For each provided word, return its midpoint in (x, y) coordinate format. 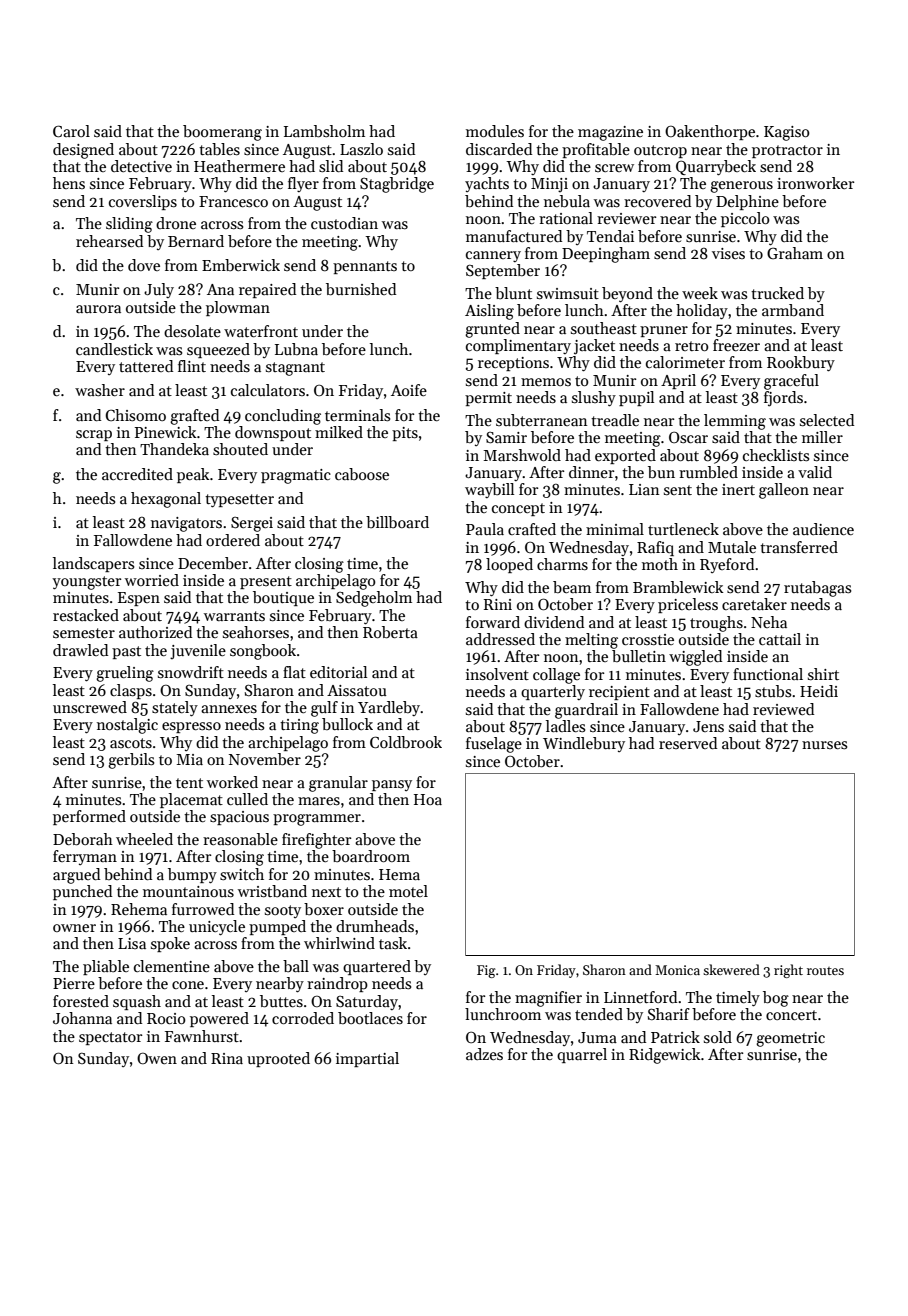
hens (69, 183)
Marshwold (522, 455)
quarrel (582, 1055)
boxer (324, 909)
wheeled (144, 839)
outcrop (660, 151)
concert (791, 1015)
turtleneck (683, 529)
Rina (227, 1058)
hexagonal (166, 500)
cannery (493, 256)
